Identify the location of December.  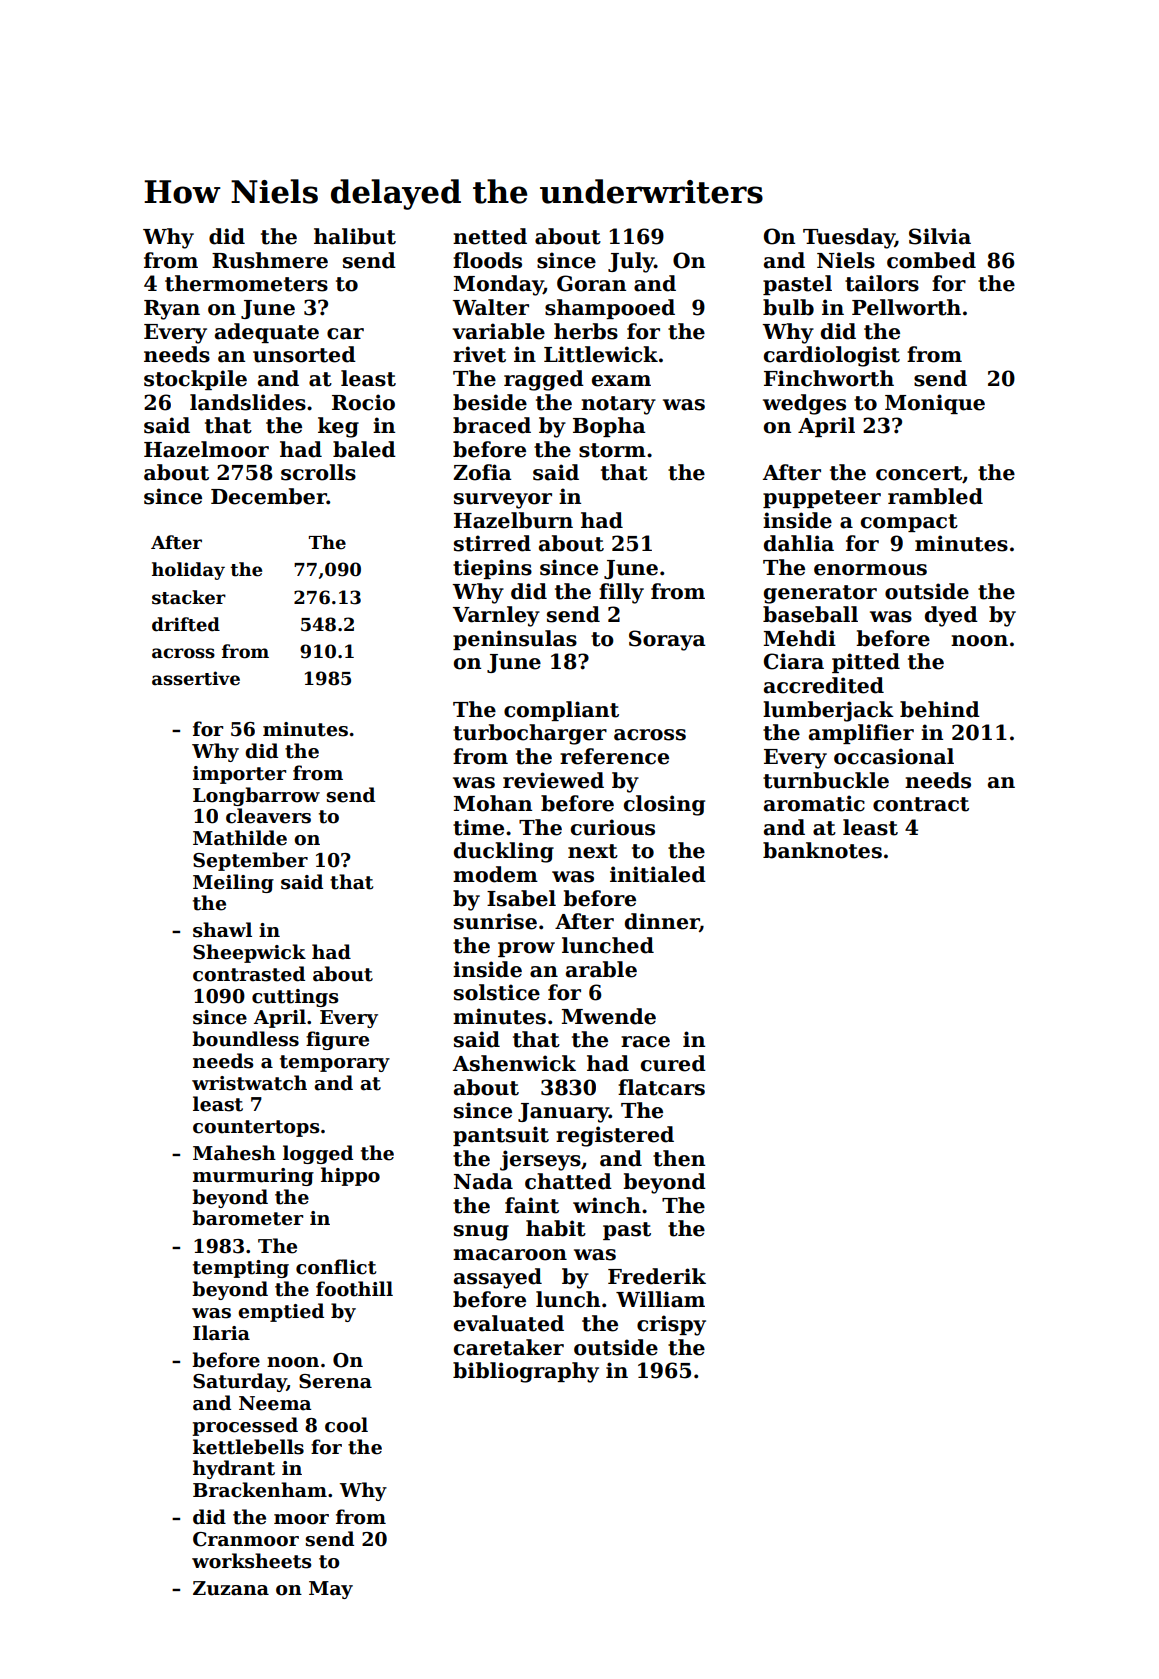
(269, 496).
